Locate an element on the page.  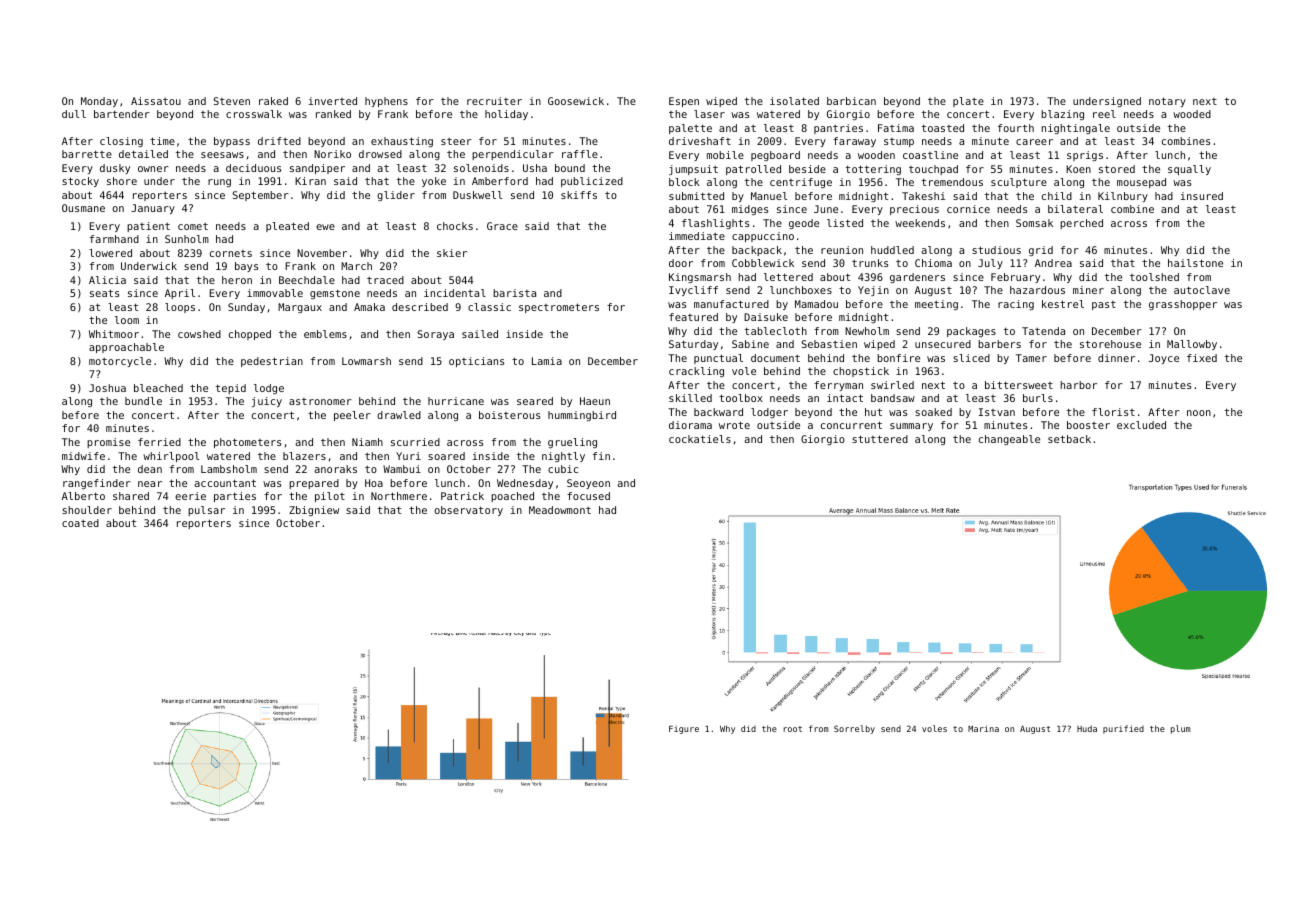
setback is located at coordinates (1069, 439).
